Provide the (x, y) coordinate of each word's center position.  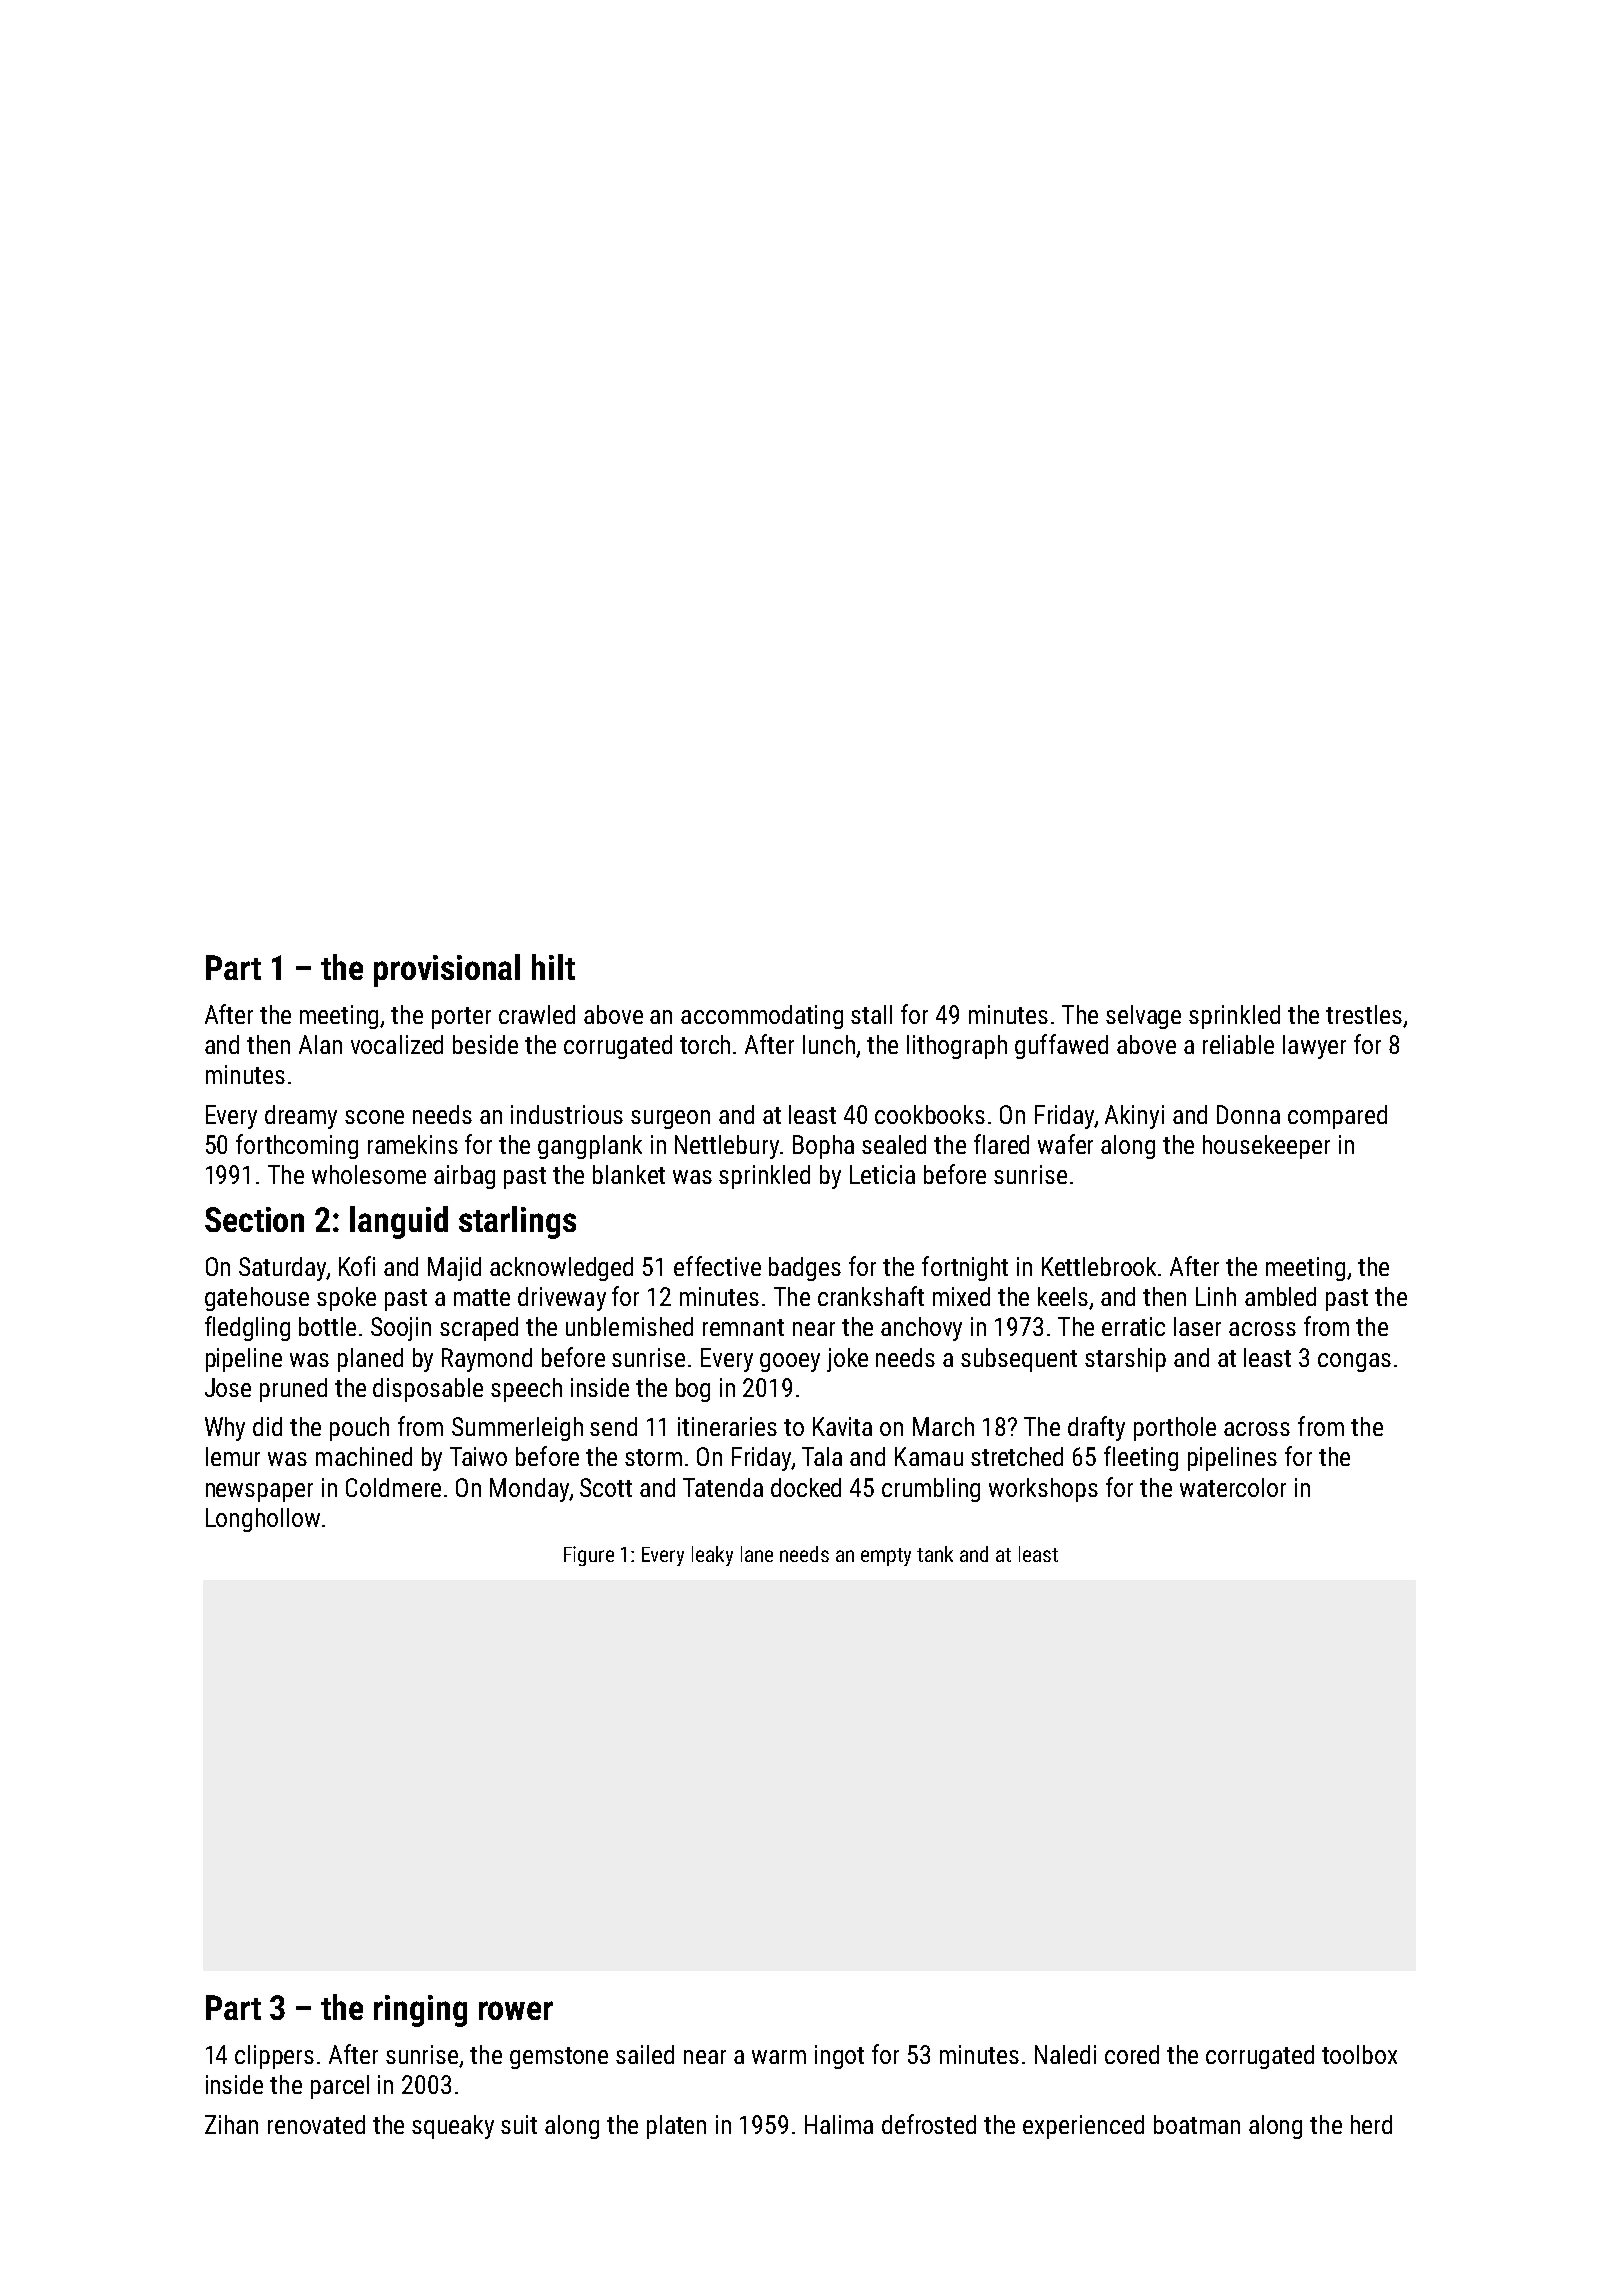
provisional (447, 970)
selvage (1143, 1017)
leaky (712, 1556)
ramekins (413, 1144)
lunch (829, 1044)
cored (1132, 2054)
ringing (420, 2011)
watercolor (1233, 1487)
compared (1337, 1117)
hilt (553, 967)
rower (516, 2010)
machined (364, 1456)
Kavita (842, 1426)
